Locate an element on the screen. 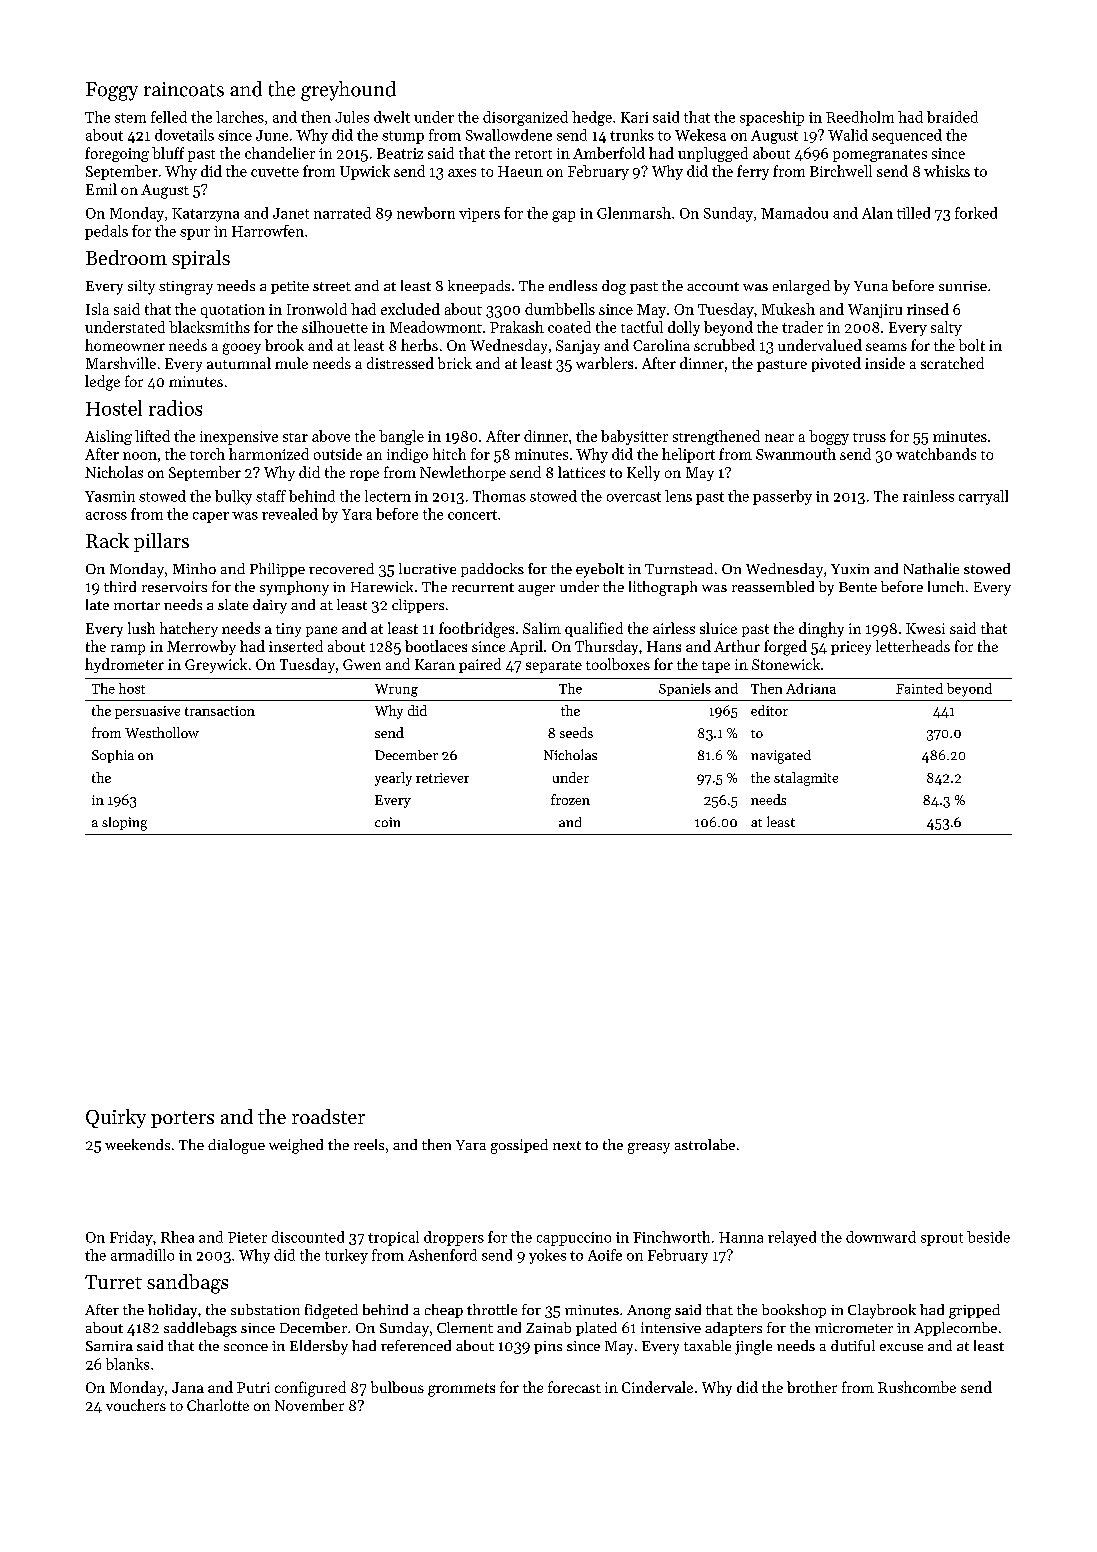 The height and width of the screenshot is (1552, 1097). frozen is located at coordinates (570, 799).
